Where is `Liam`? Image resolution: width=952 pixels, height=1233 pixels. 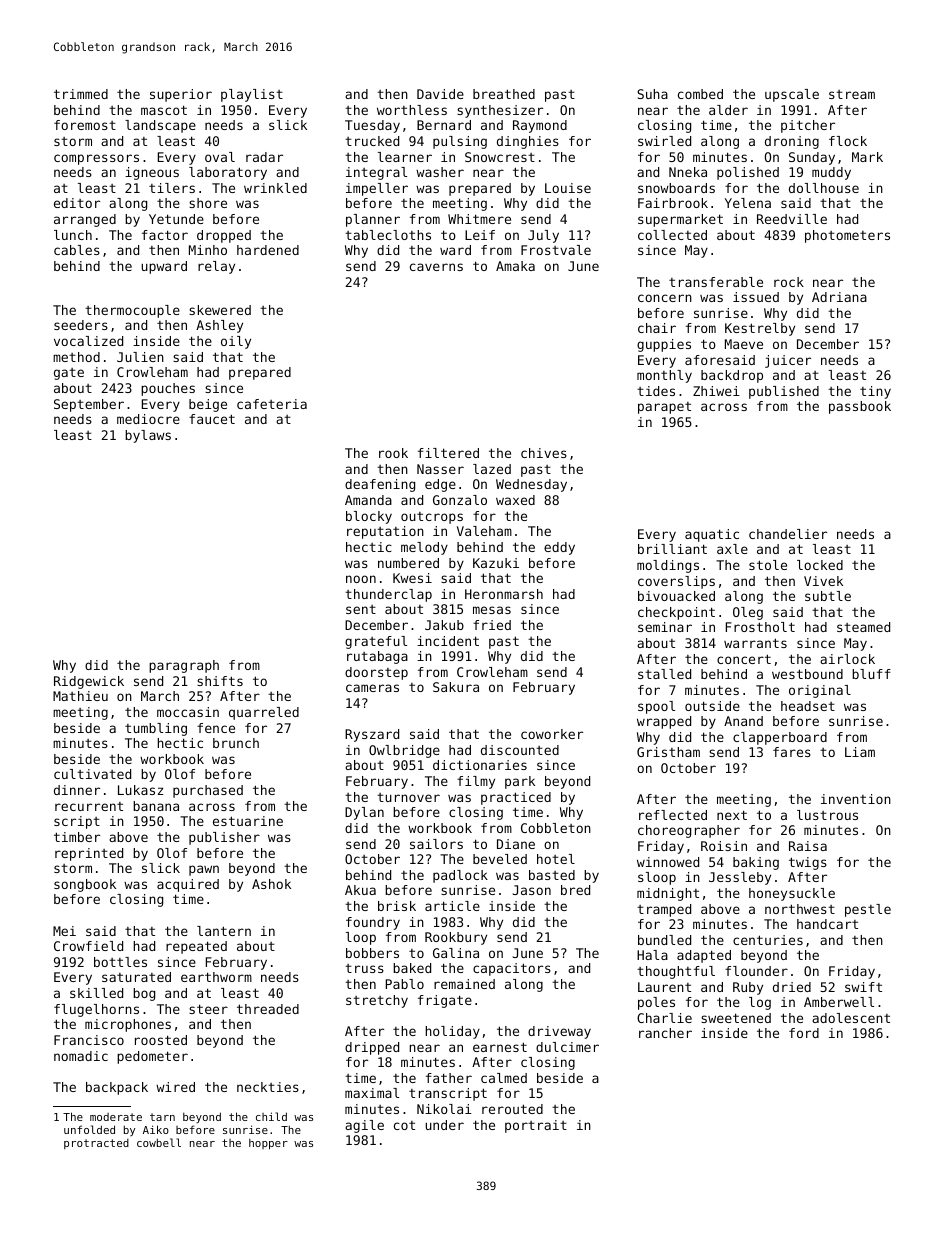
Liam is located at coordinates (860, 752).
